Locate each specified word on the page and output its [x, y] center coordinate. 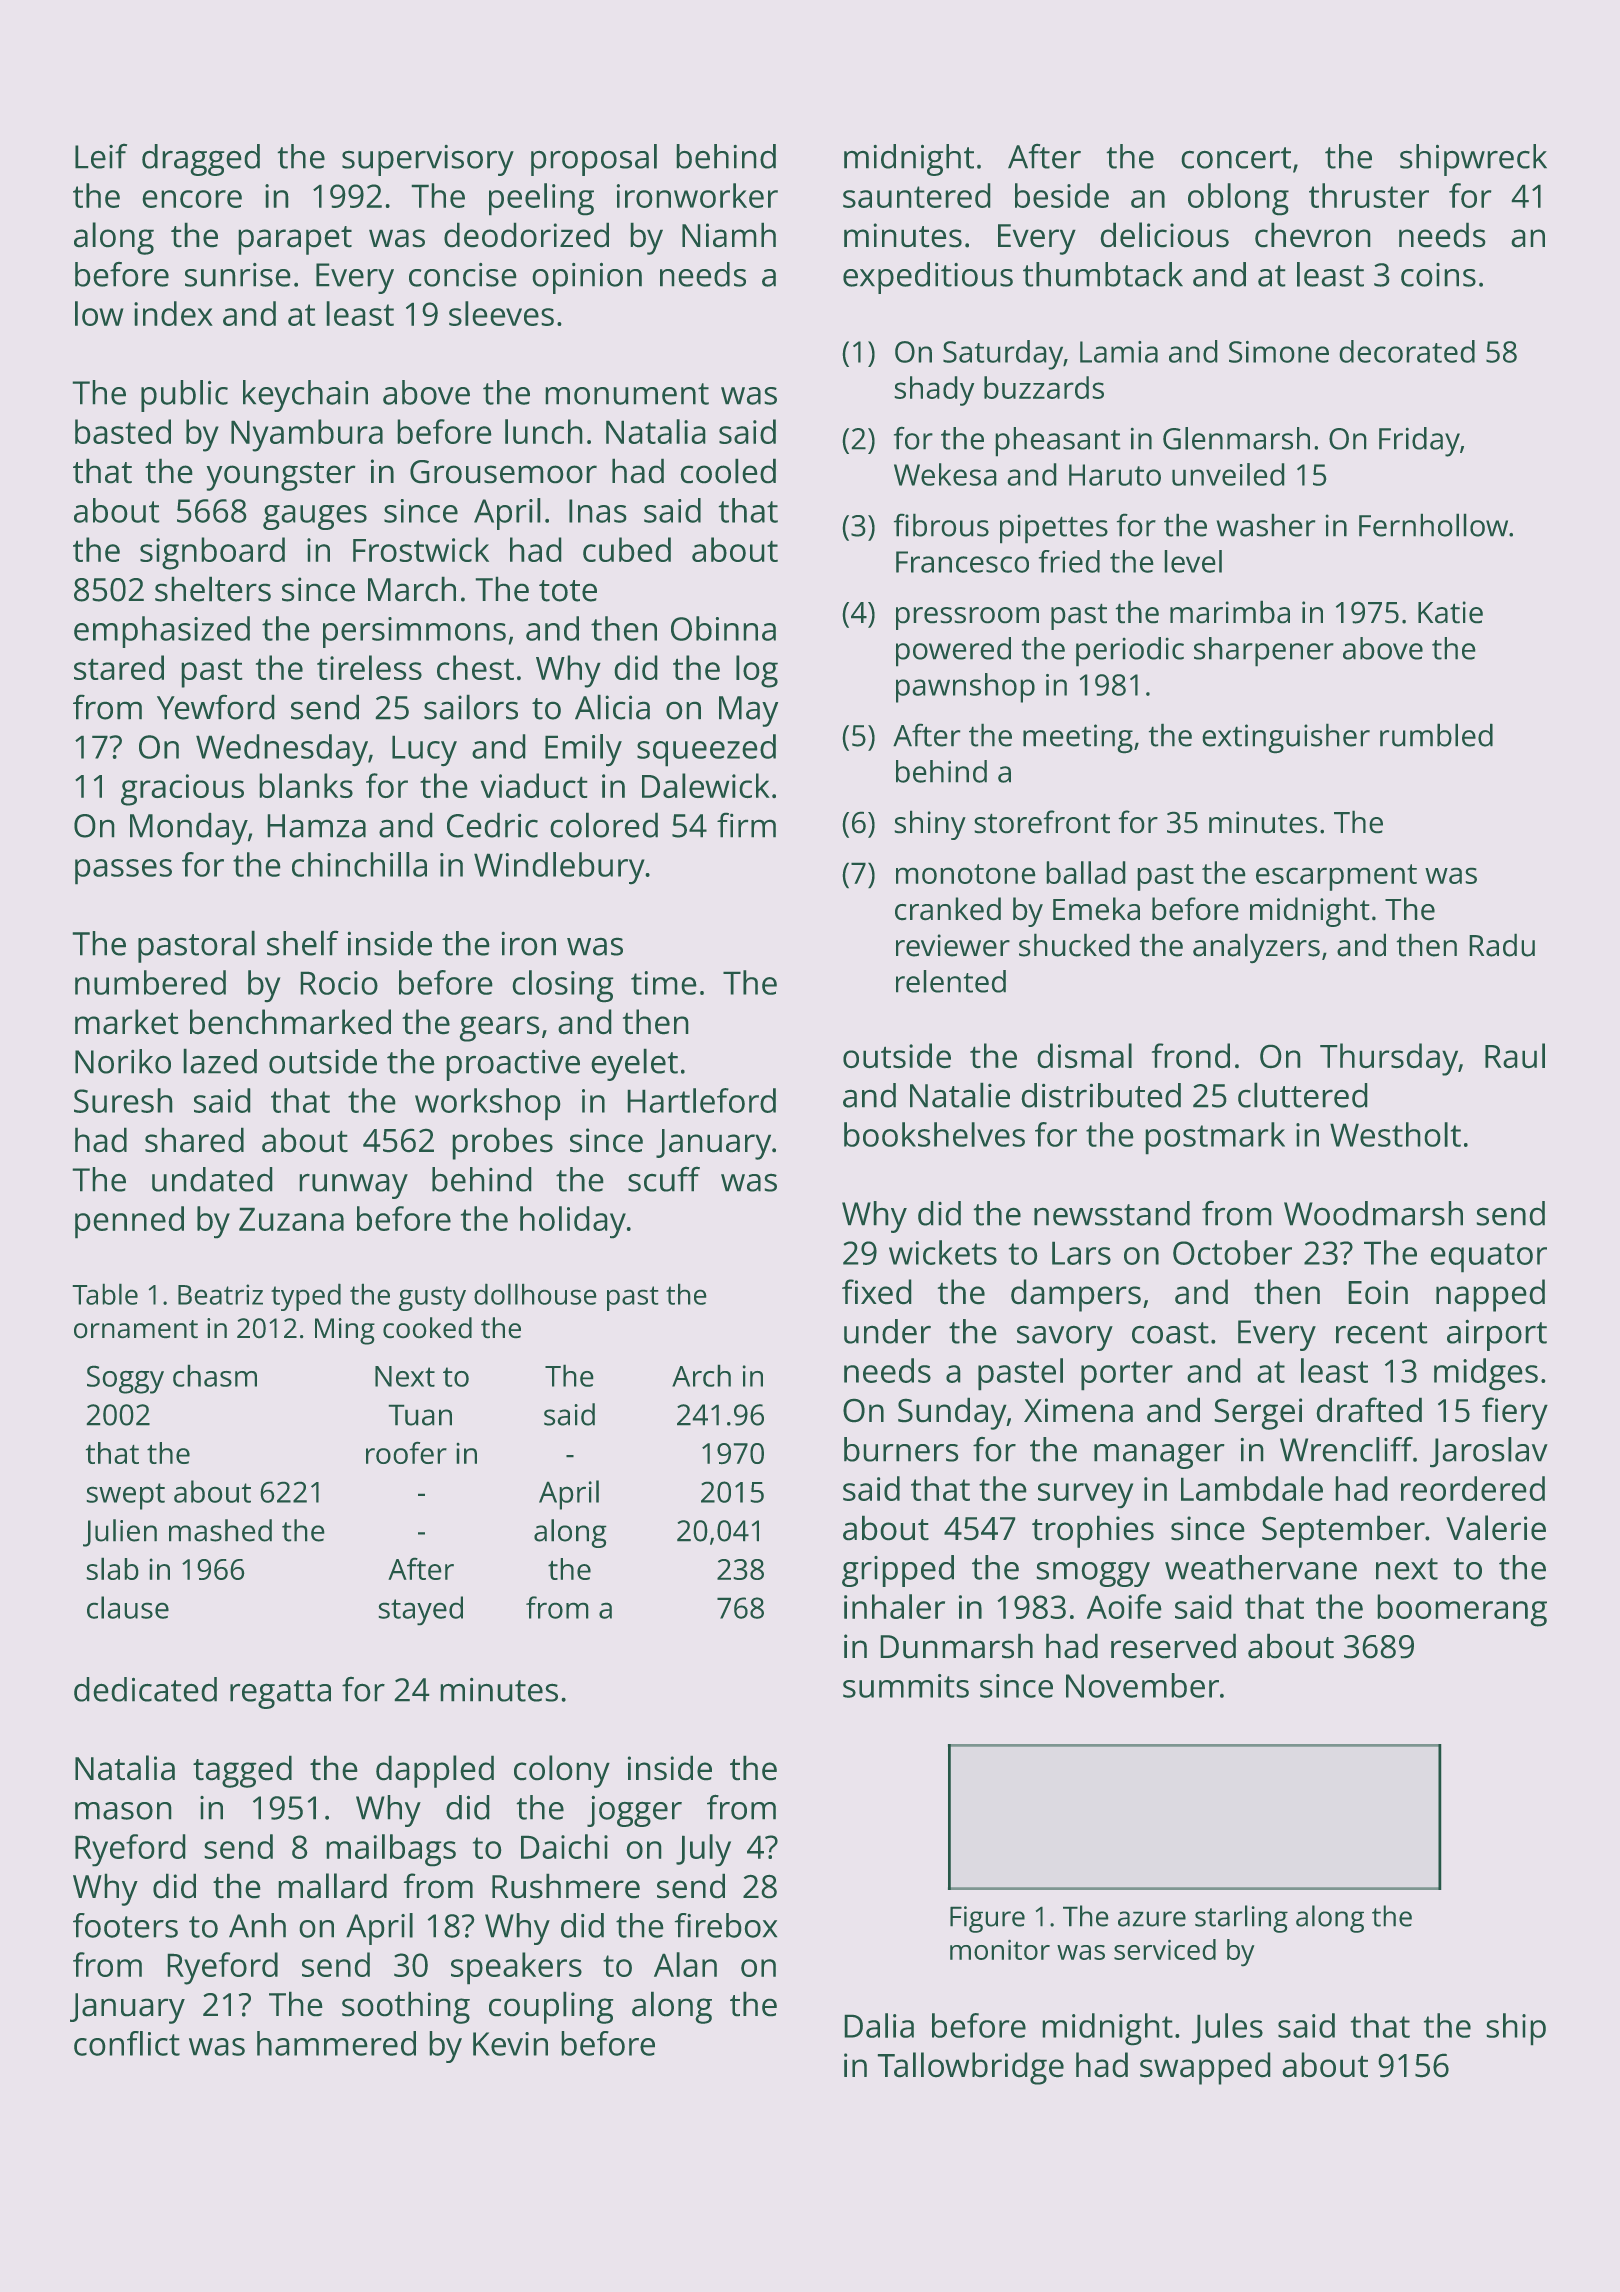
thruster [1369, 195]
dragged [201, 160]
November [1142, 1685]
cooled [728, 471]
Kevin [510, 2044]
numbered [150, 982]
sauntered [916, 195]
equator [1489, 1257]
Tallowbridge [971, 2068]
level [1193, 561]
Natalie [960, 1095]
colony [562, 1771]
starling [1241, 1919]
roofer [406, 1453]
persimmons [414, 632]
